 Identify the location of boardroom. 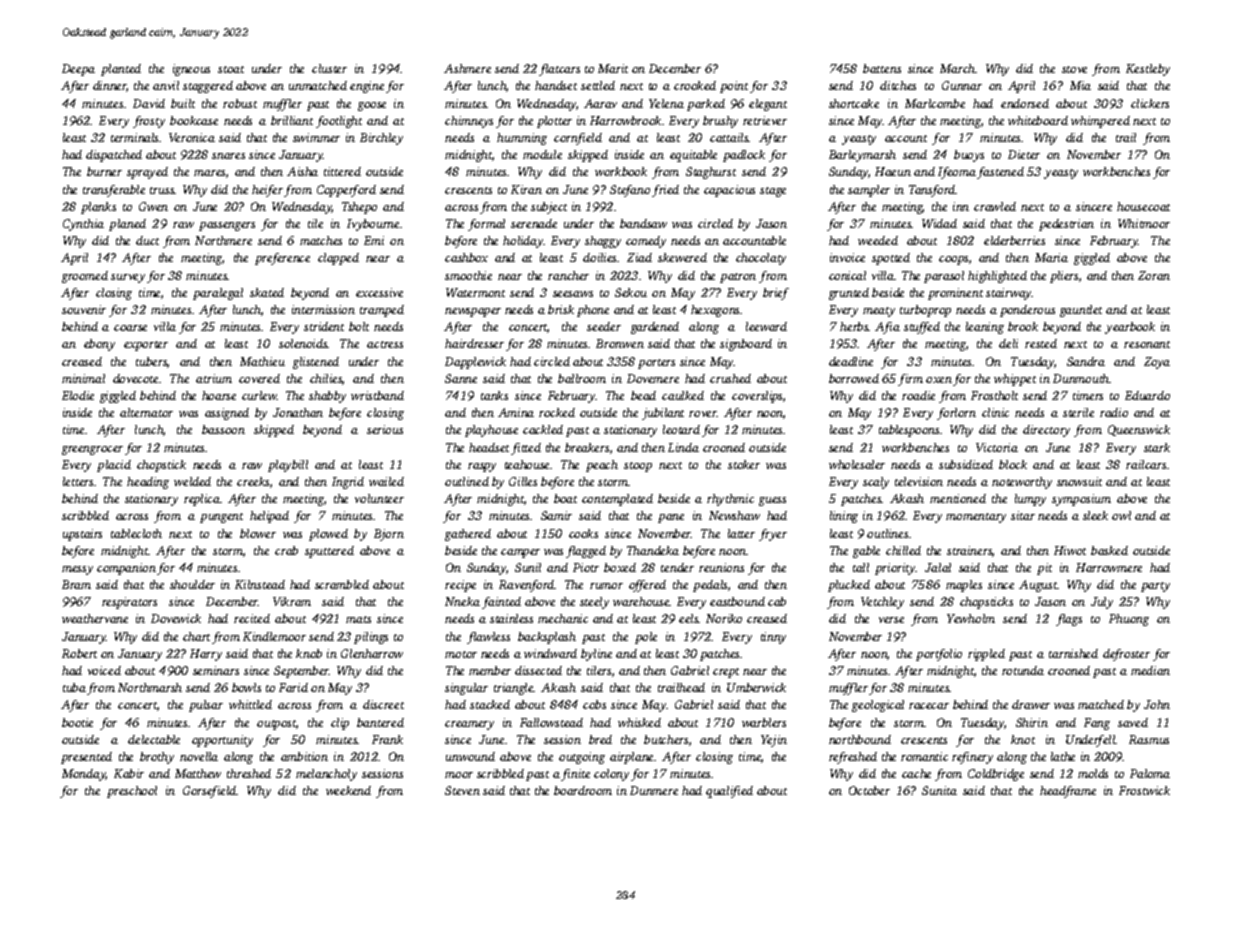
(583, 790).
